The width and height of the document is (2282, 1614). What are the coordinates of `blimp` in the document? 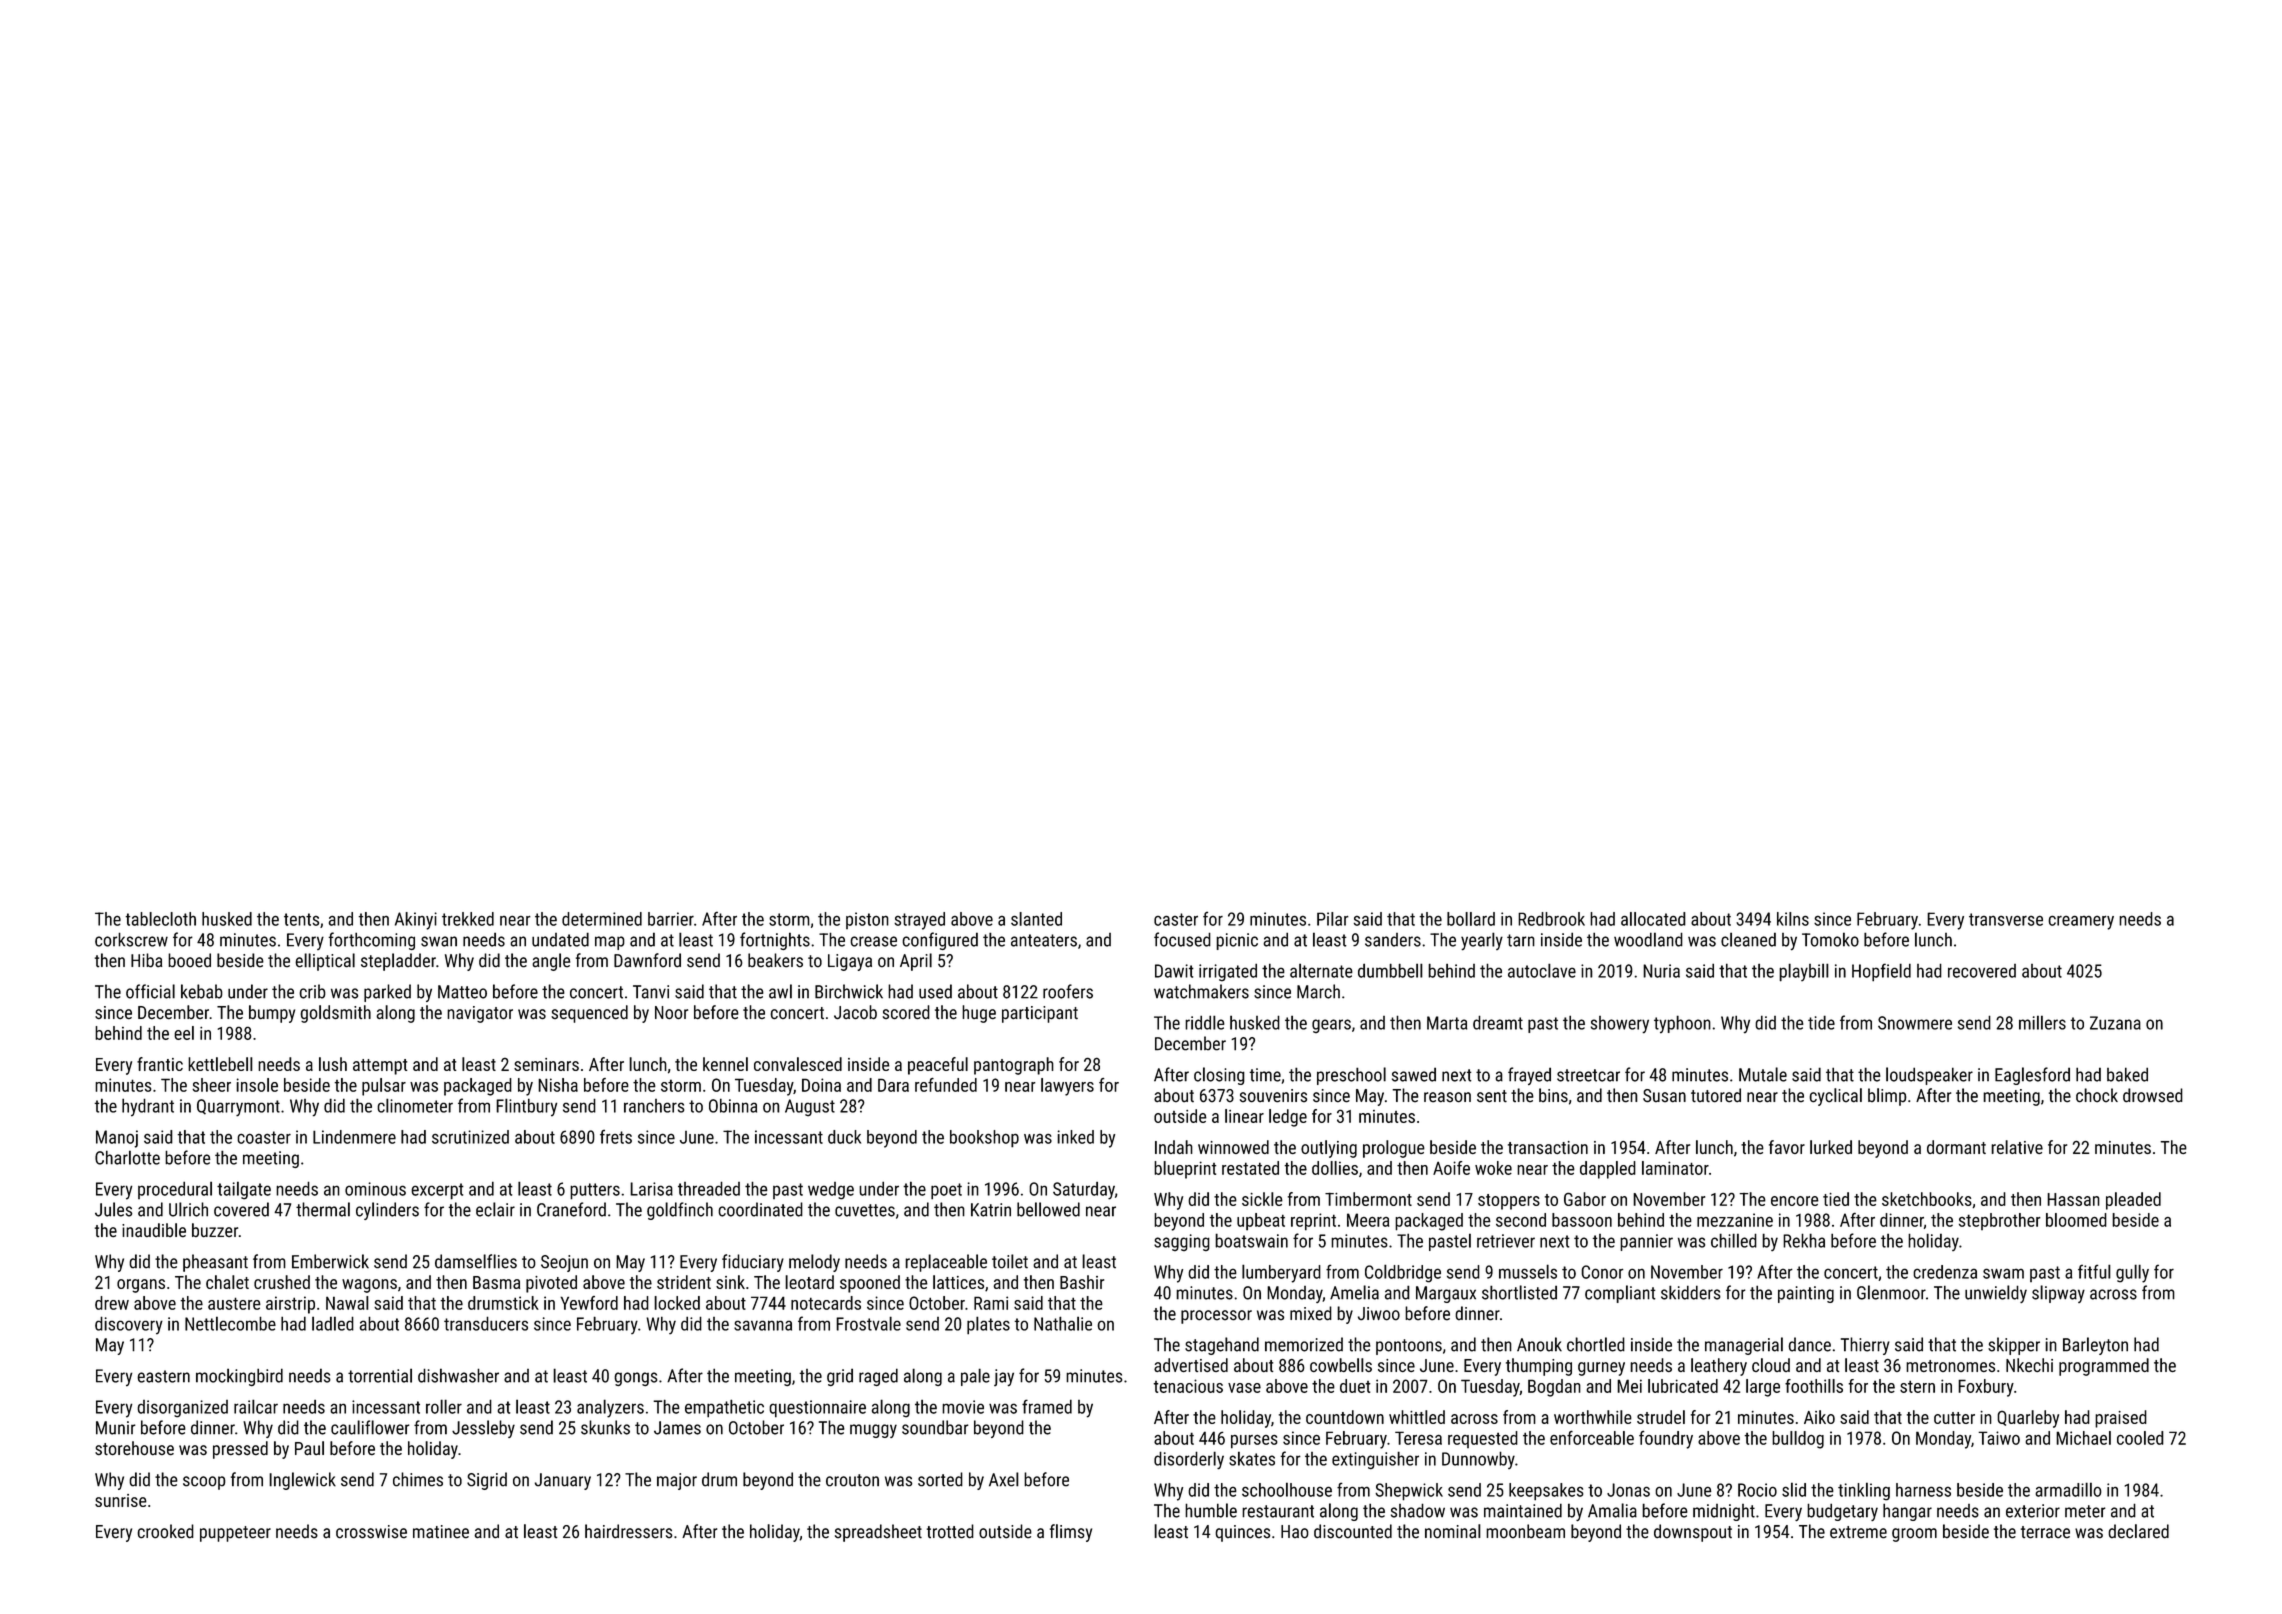 It's located at (1887, 1097).
